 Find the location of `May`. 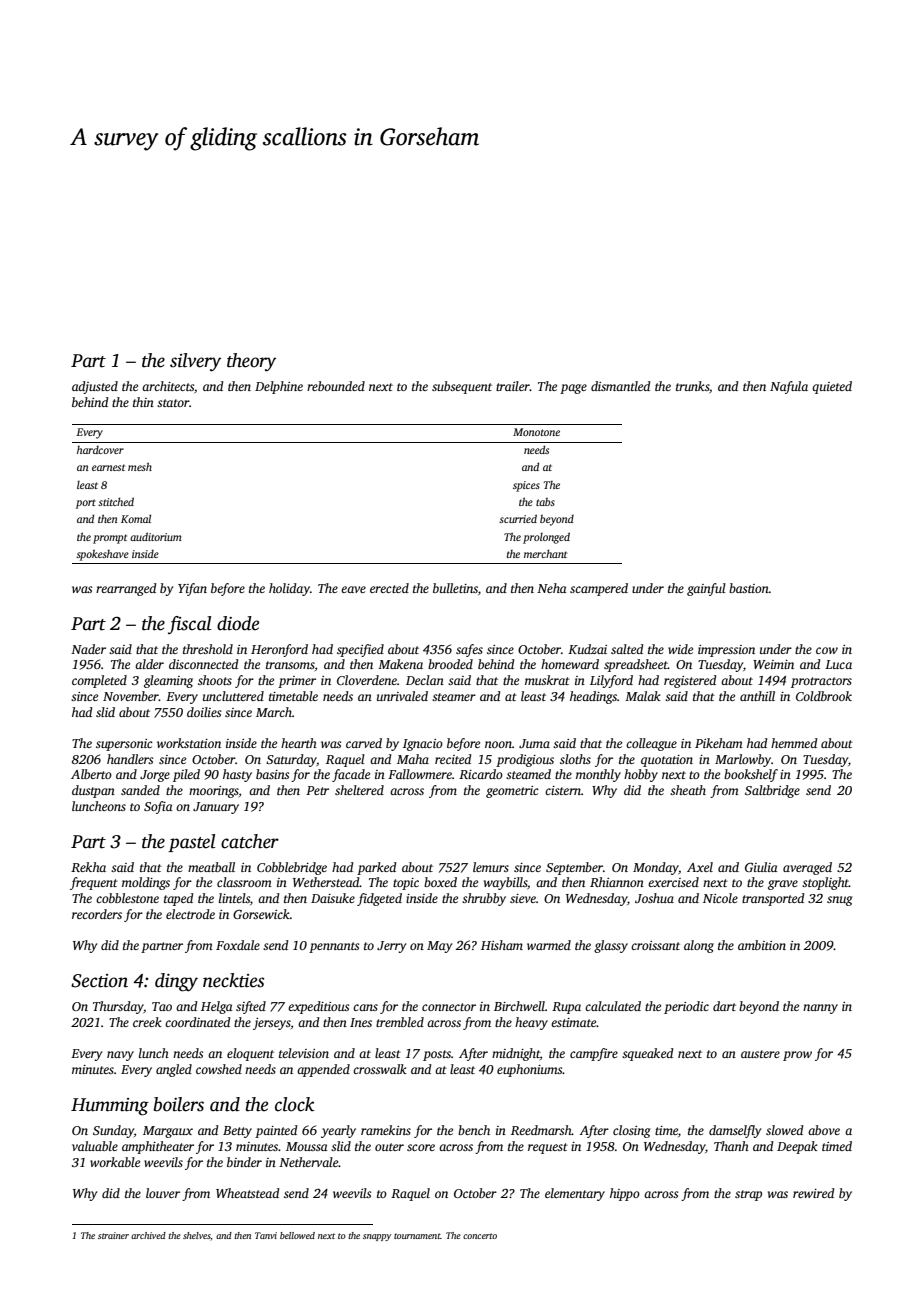

May is located at coordinates (439, 947).
